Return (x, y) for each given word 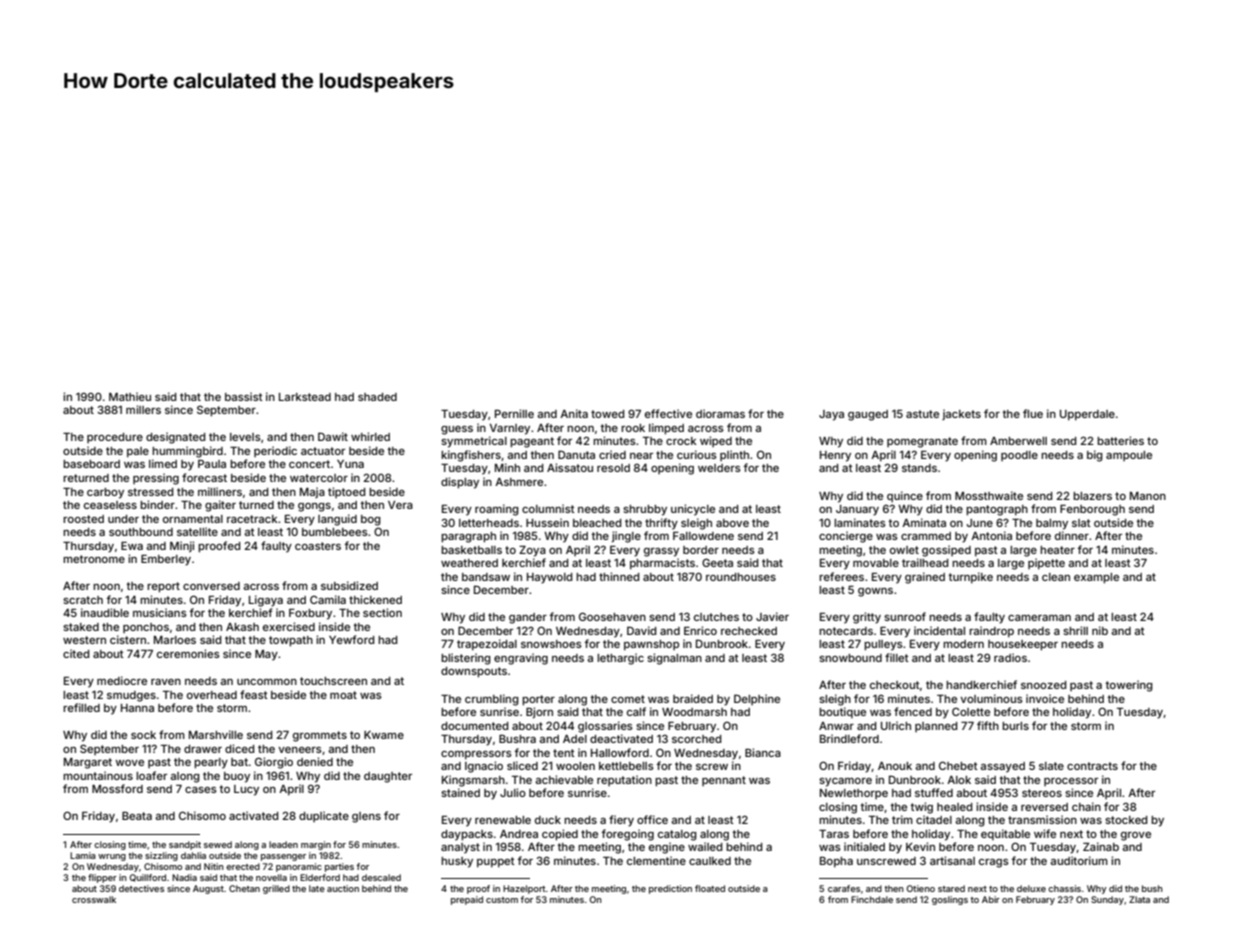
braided (693, 698)
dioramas (720, 413)
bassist (244, 396)
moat (343, 695)
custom (502, 900)
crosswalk (94, 899)
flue (1033, 413)
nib (1100, 630)
